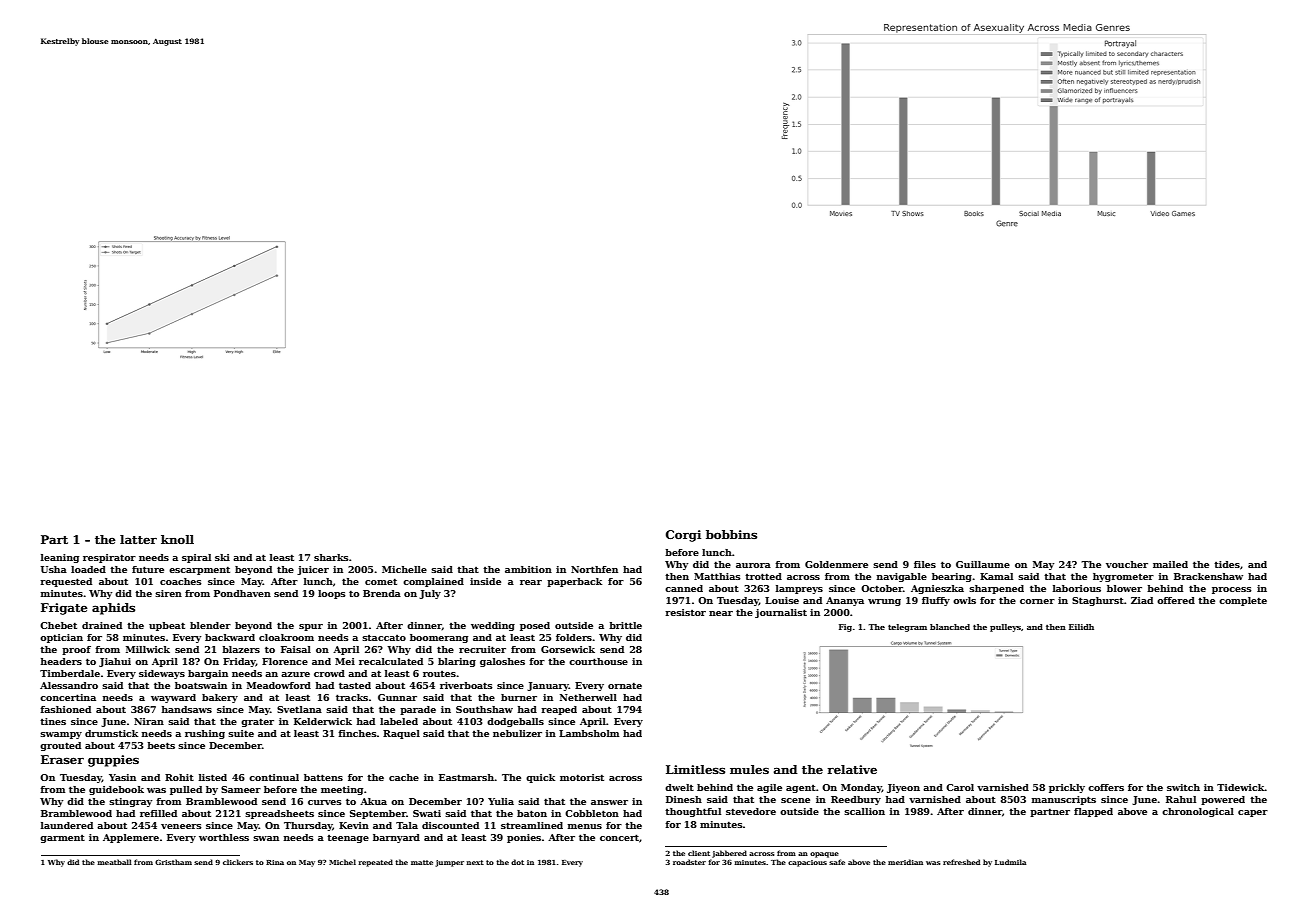 This image has height=924, width=1308. I want to click on flapped, so click(1093, 812).
